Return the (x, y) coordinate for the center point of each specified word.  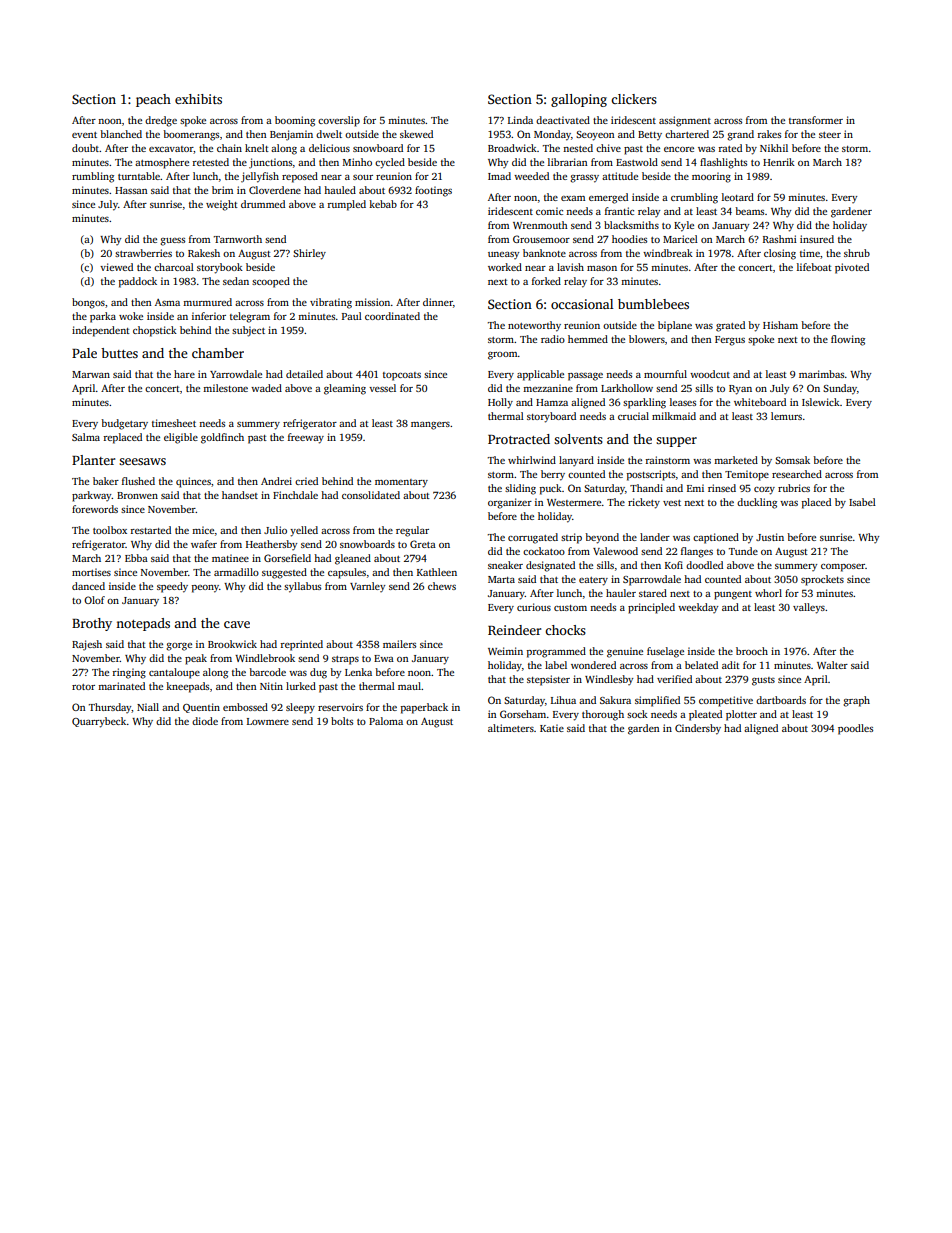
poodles (855, 729)
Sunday (840, 389)
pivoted (852, 268)
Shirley (309, 254)
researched (797, 474)
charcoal (174, 267)
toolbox (110, 530)
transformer (816, 120)
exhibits (198, 99)
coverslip (339, 121)
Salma (86, 437)
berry (553, 475)
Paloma (386, 721)
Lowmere (268, 721)
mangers (430, 426)
